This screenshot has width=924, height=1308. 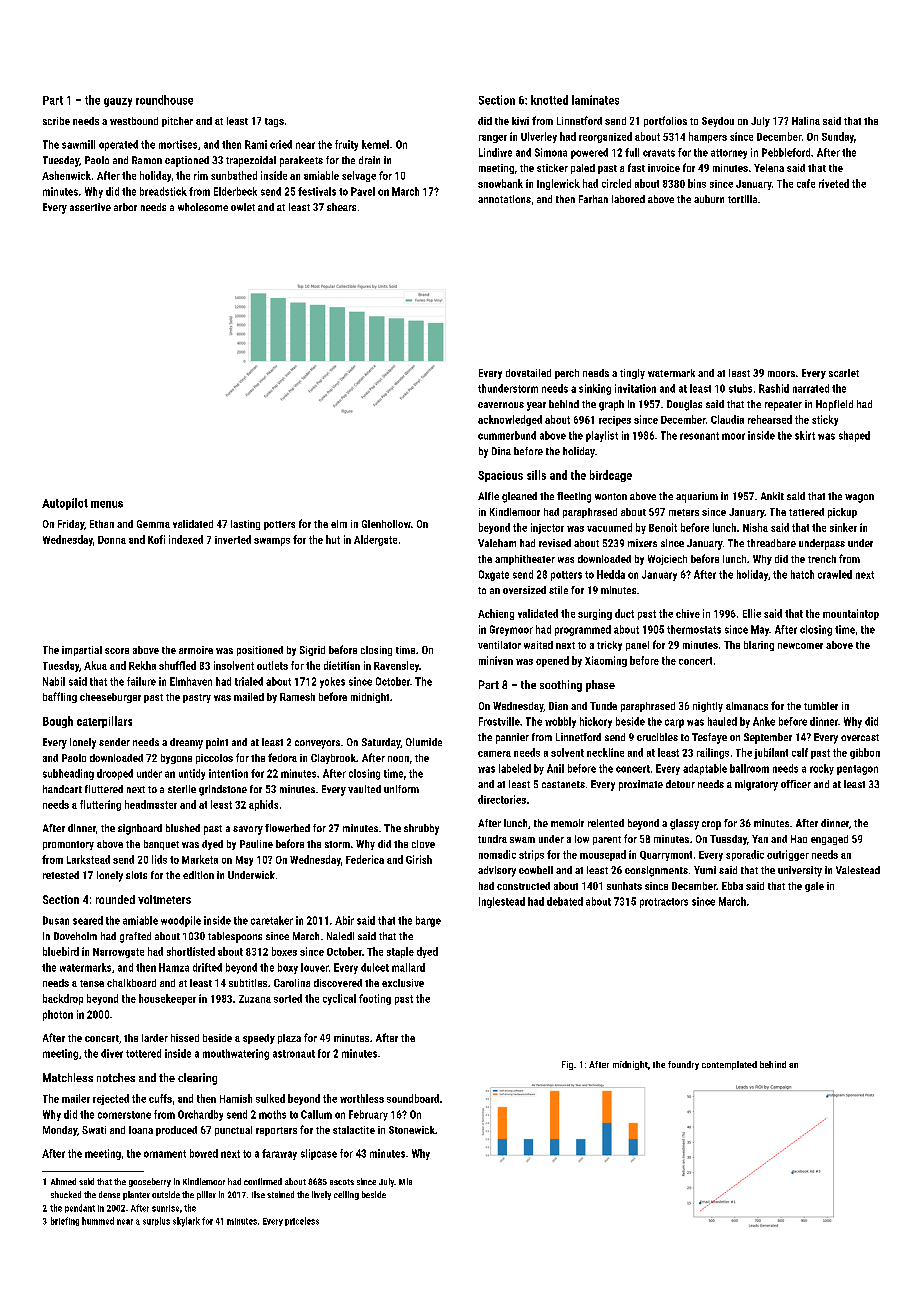 I want to click on Halina, so click(x=806, y=121).
